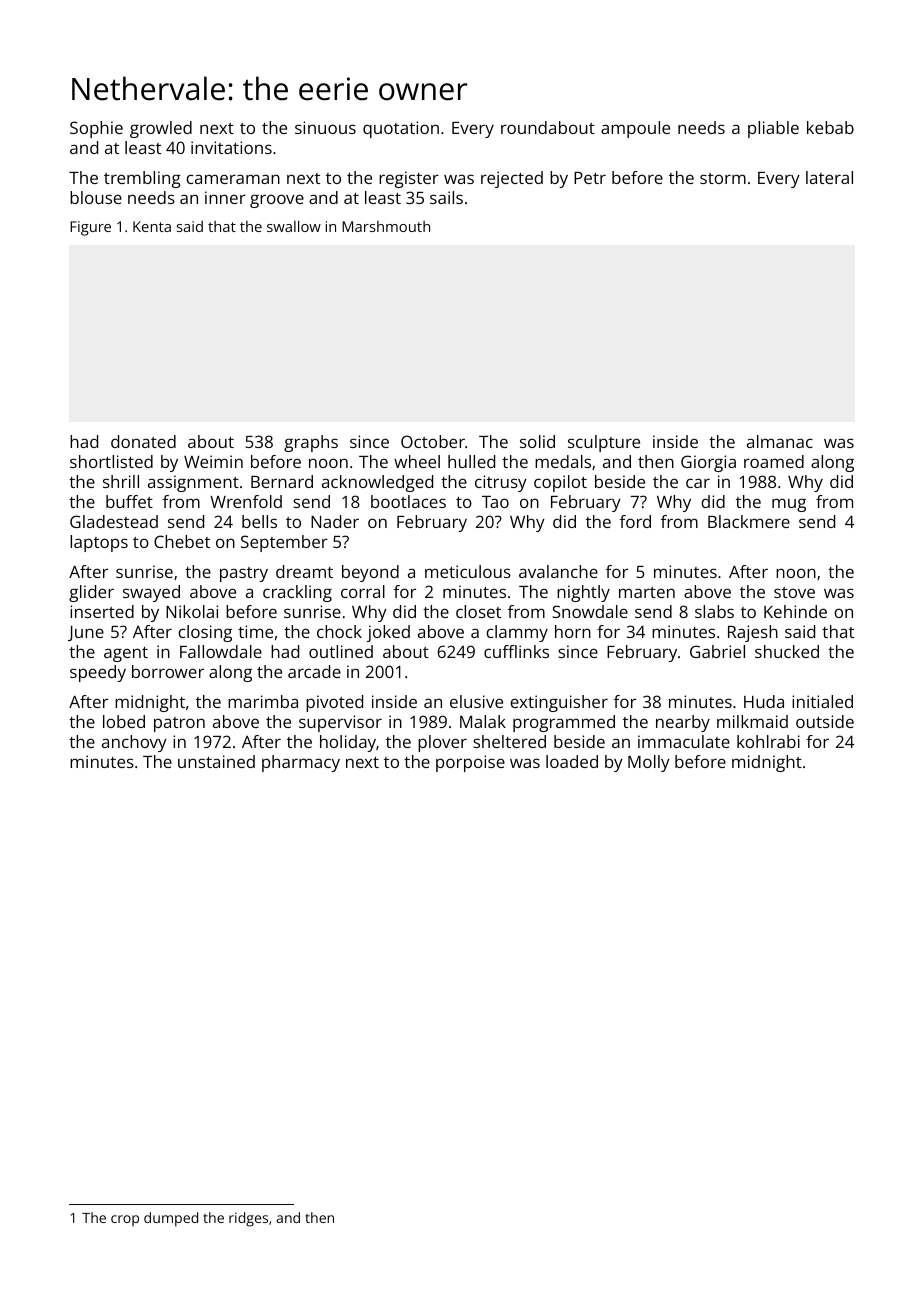 The height and width of the image is (1308, 924). I want to click on quotation, so click(401, 129).
